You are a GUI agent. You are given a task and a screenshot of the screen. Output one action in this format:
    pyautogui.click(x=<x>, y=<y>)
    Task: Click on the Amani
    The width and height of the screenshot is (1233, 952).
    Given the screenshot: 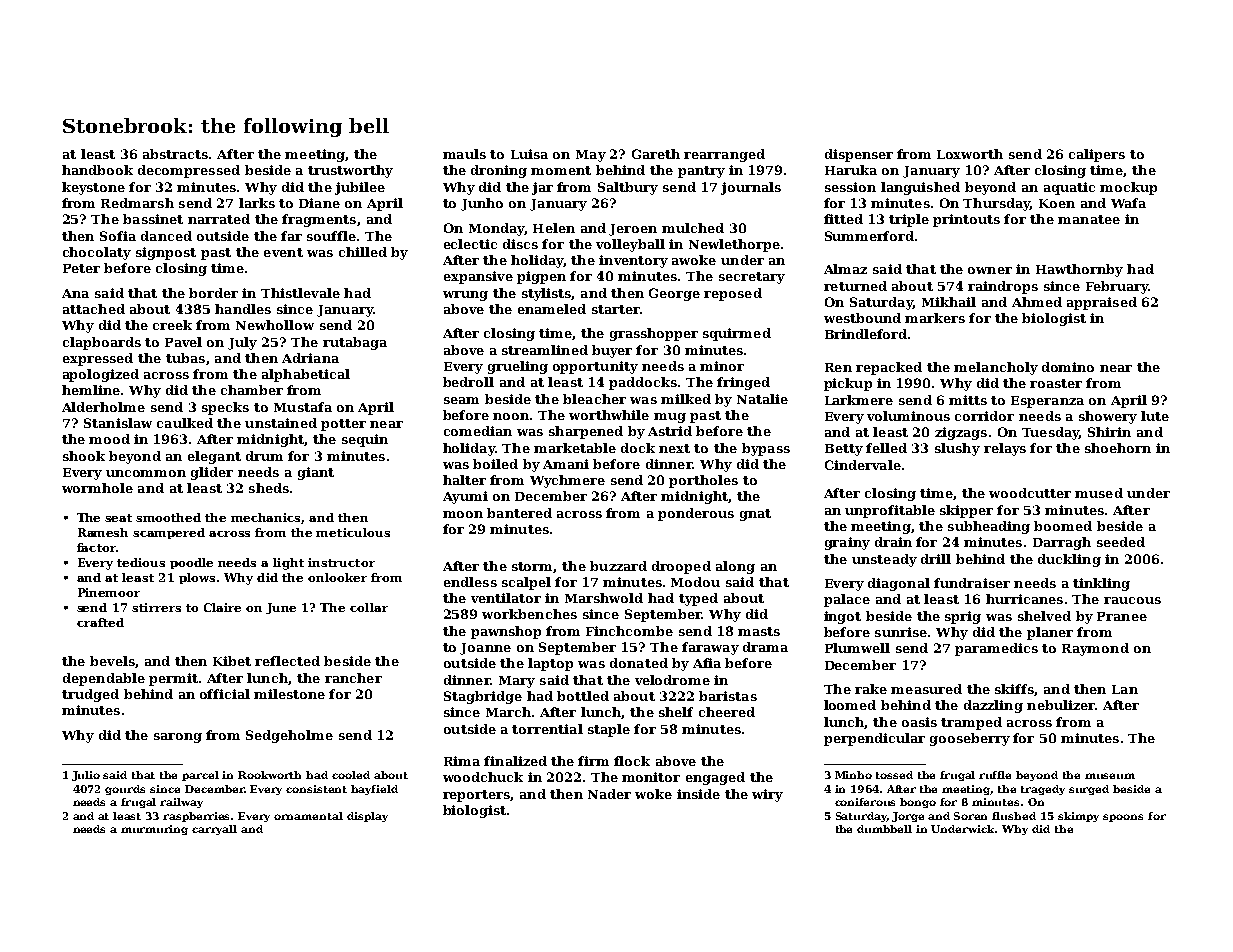 What is the action you would take?
    pyautogui.click(x=566, y=464)
